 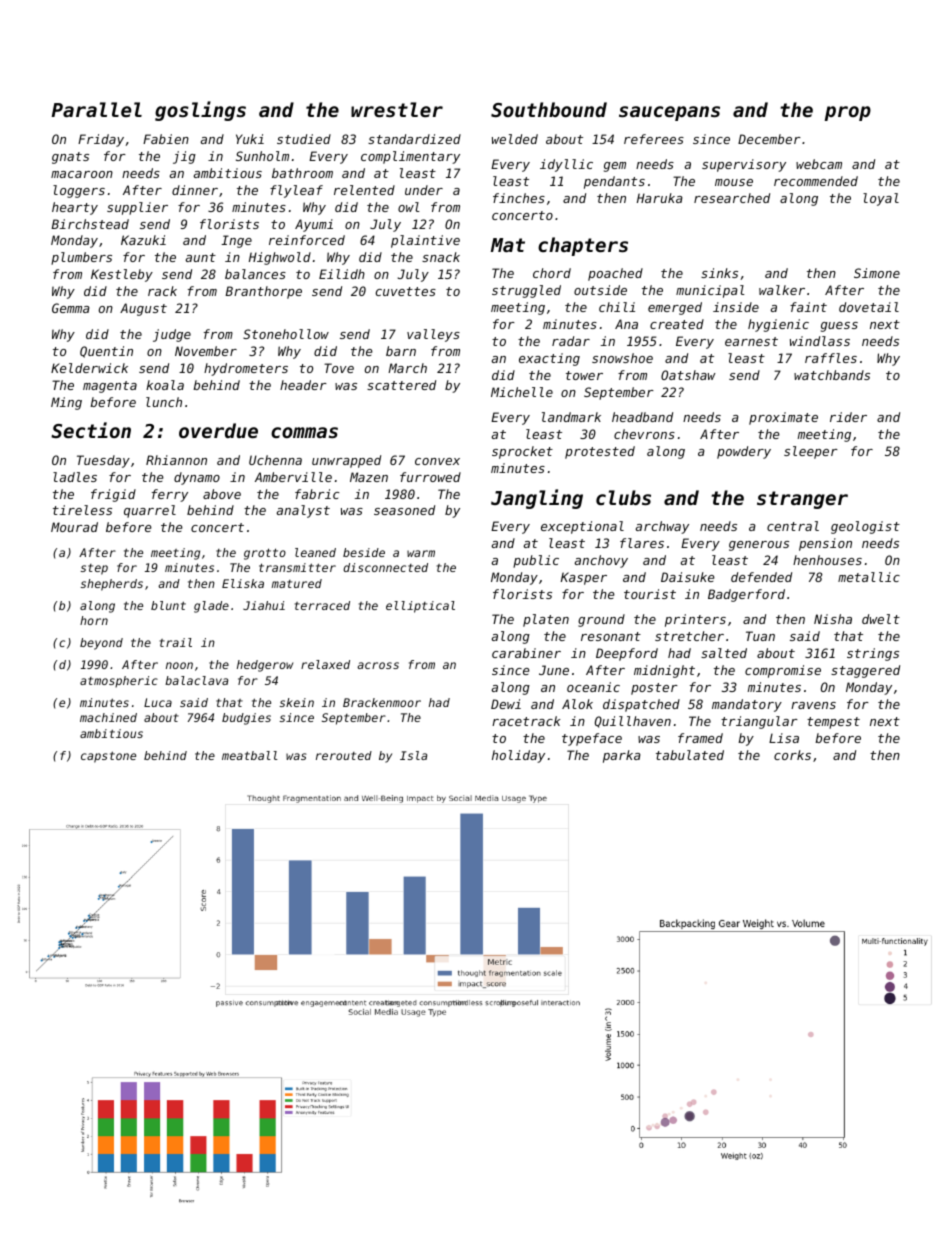 What do you see at coordinates (265, 554) in the screenshot?
I see `grotto` at bounding box center [265, 554].
